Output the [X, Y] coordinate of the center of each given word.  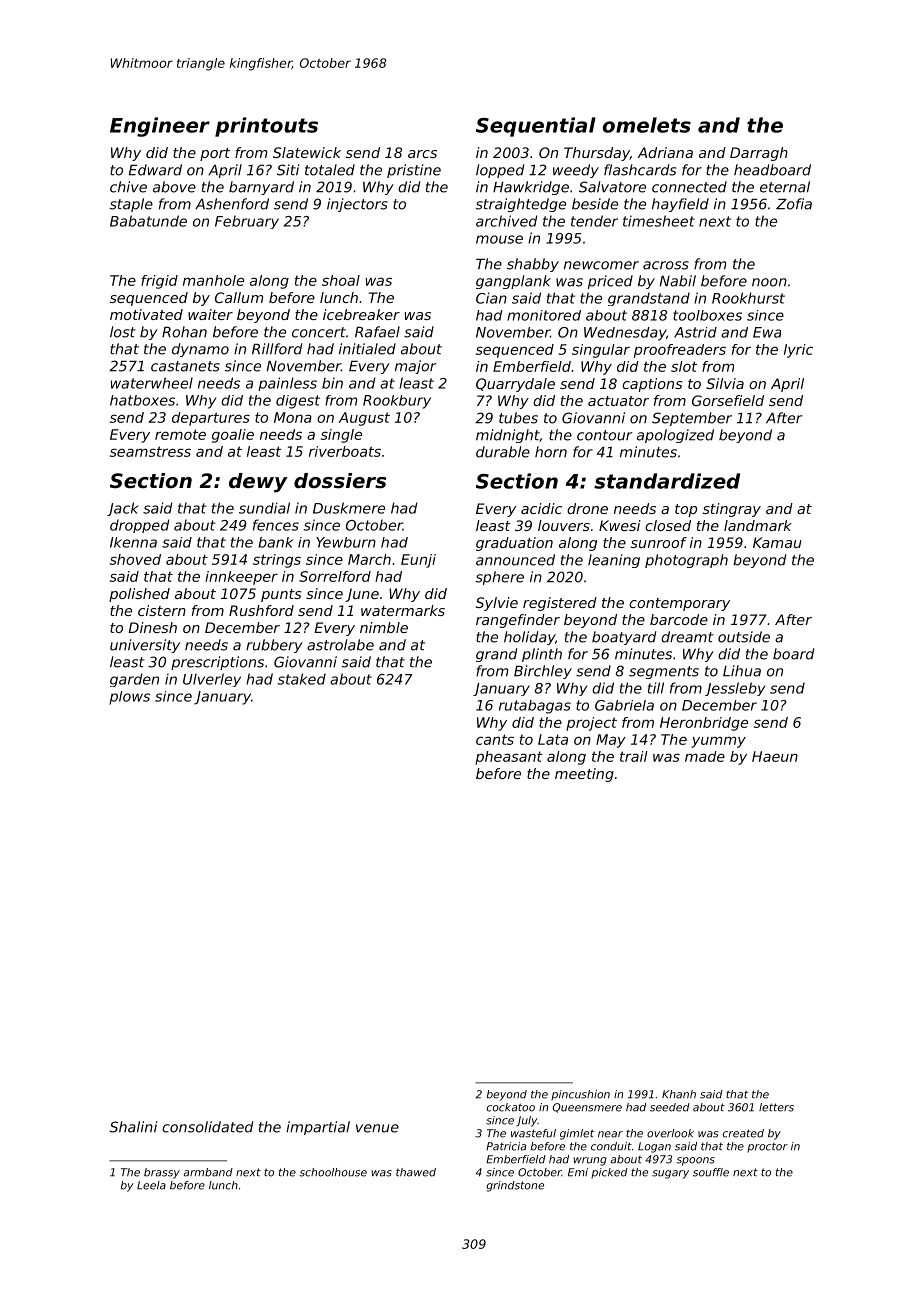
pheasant [509, 758]
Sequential [536, 127]
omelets [646, 125]
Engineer [160, 127]
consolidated [207, 1127]
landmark [758, 525]
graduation [514, 544]
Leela [151, 1185]
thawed [416, 1172]
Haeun [775, 756]
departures [211, 419]
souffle [711, 1172]
